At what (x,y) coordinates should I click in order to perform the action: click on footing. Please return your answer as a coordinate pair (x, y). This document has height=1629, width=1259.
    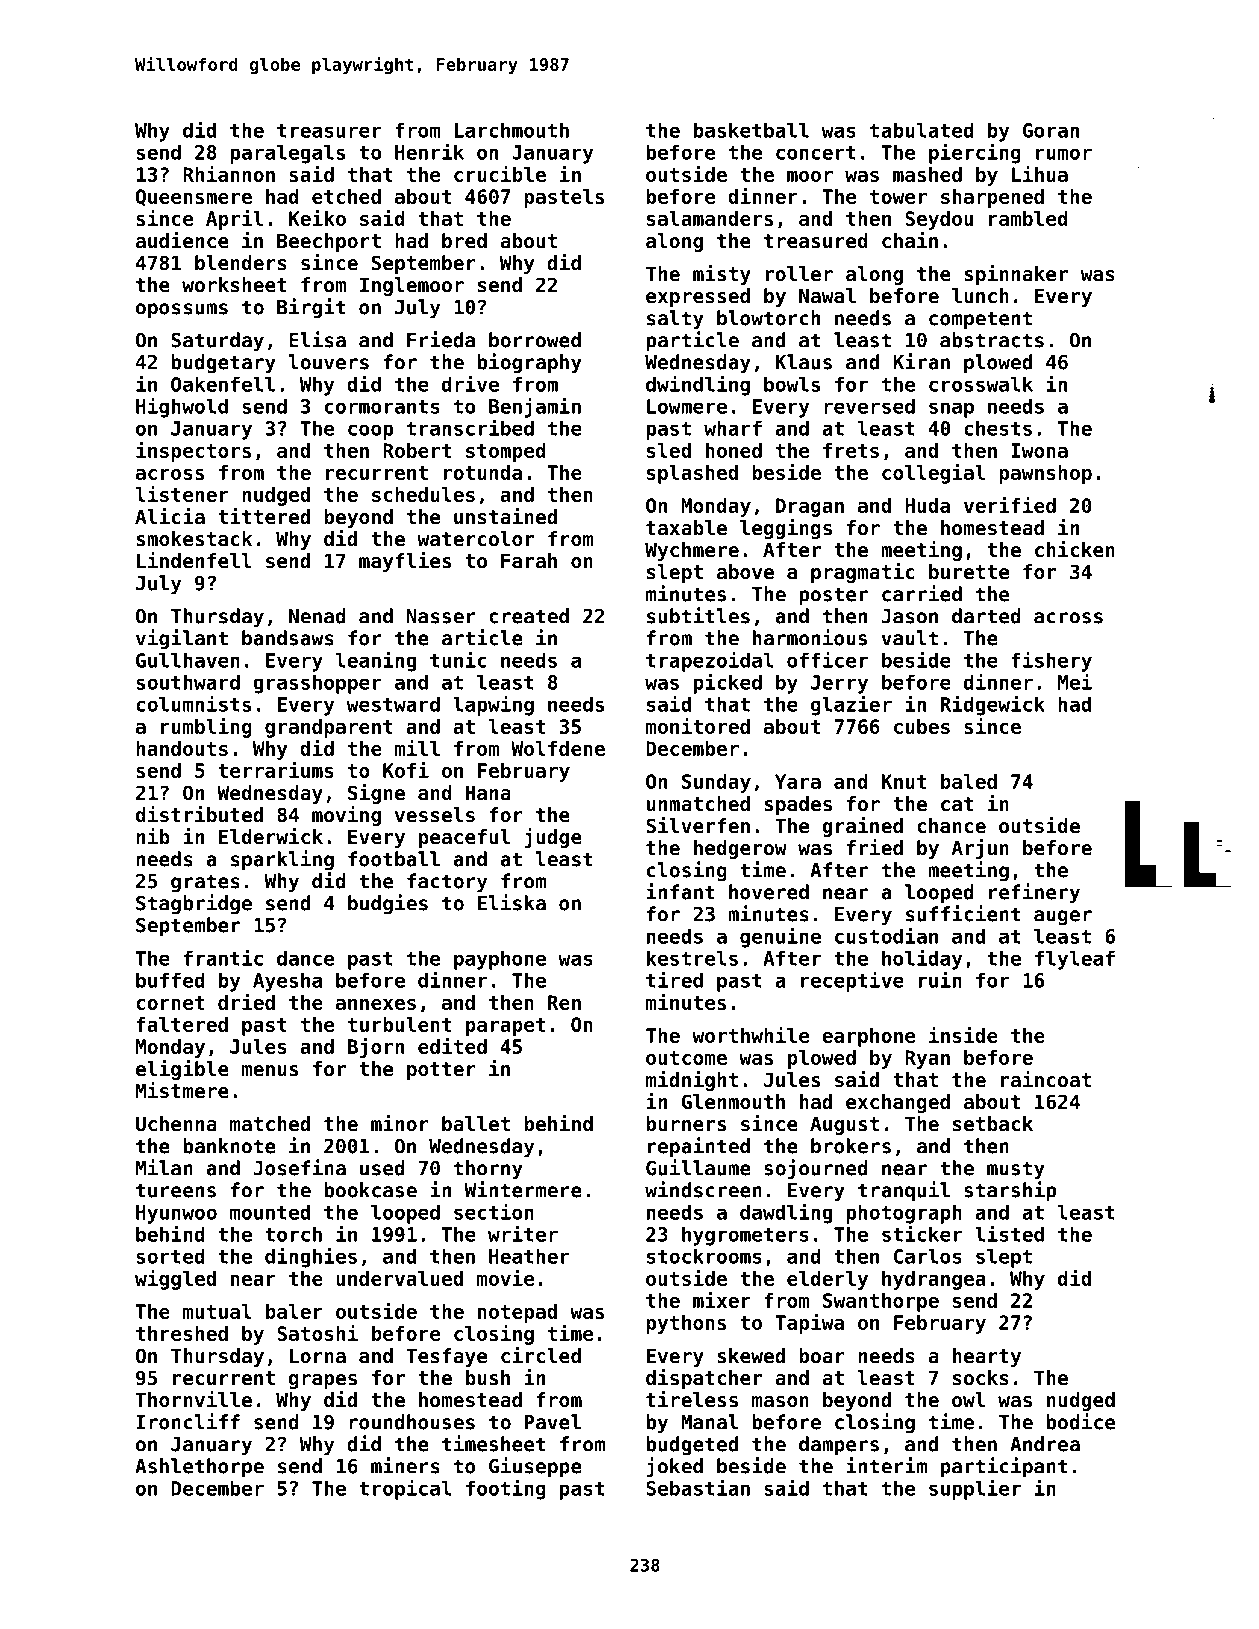
    Looking at the image, I should click on (506, 1489).
